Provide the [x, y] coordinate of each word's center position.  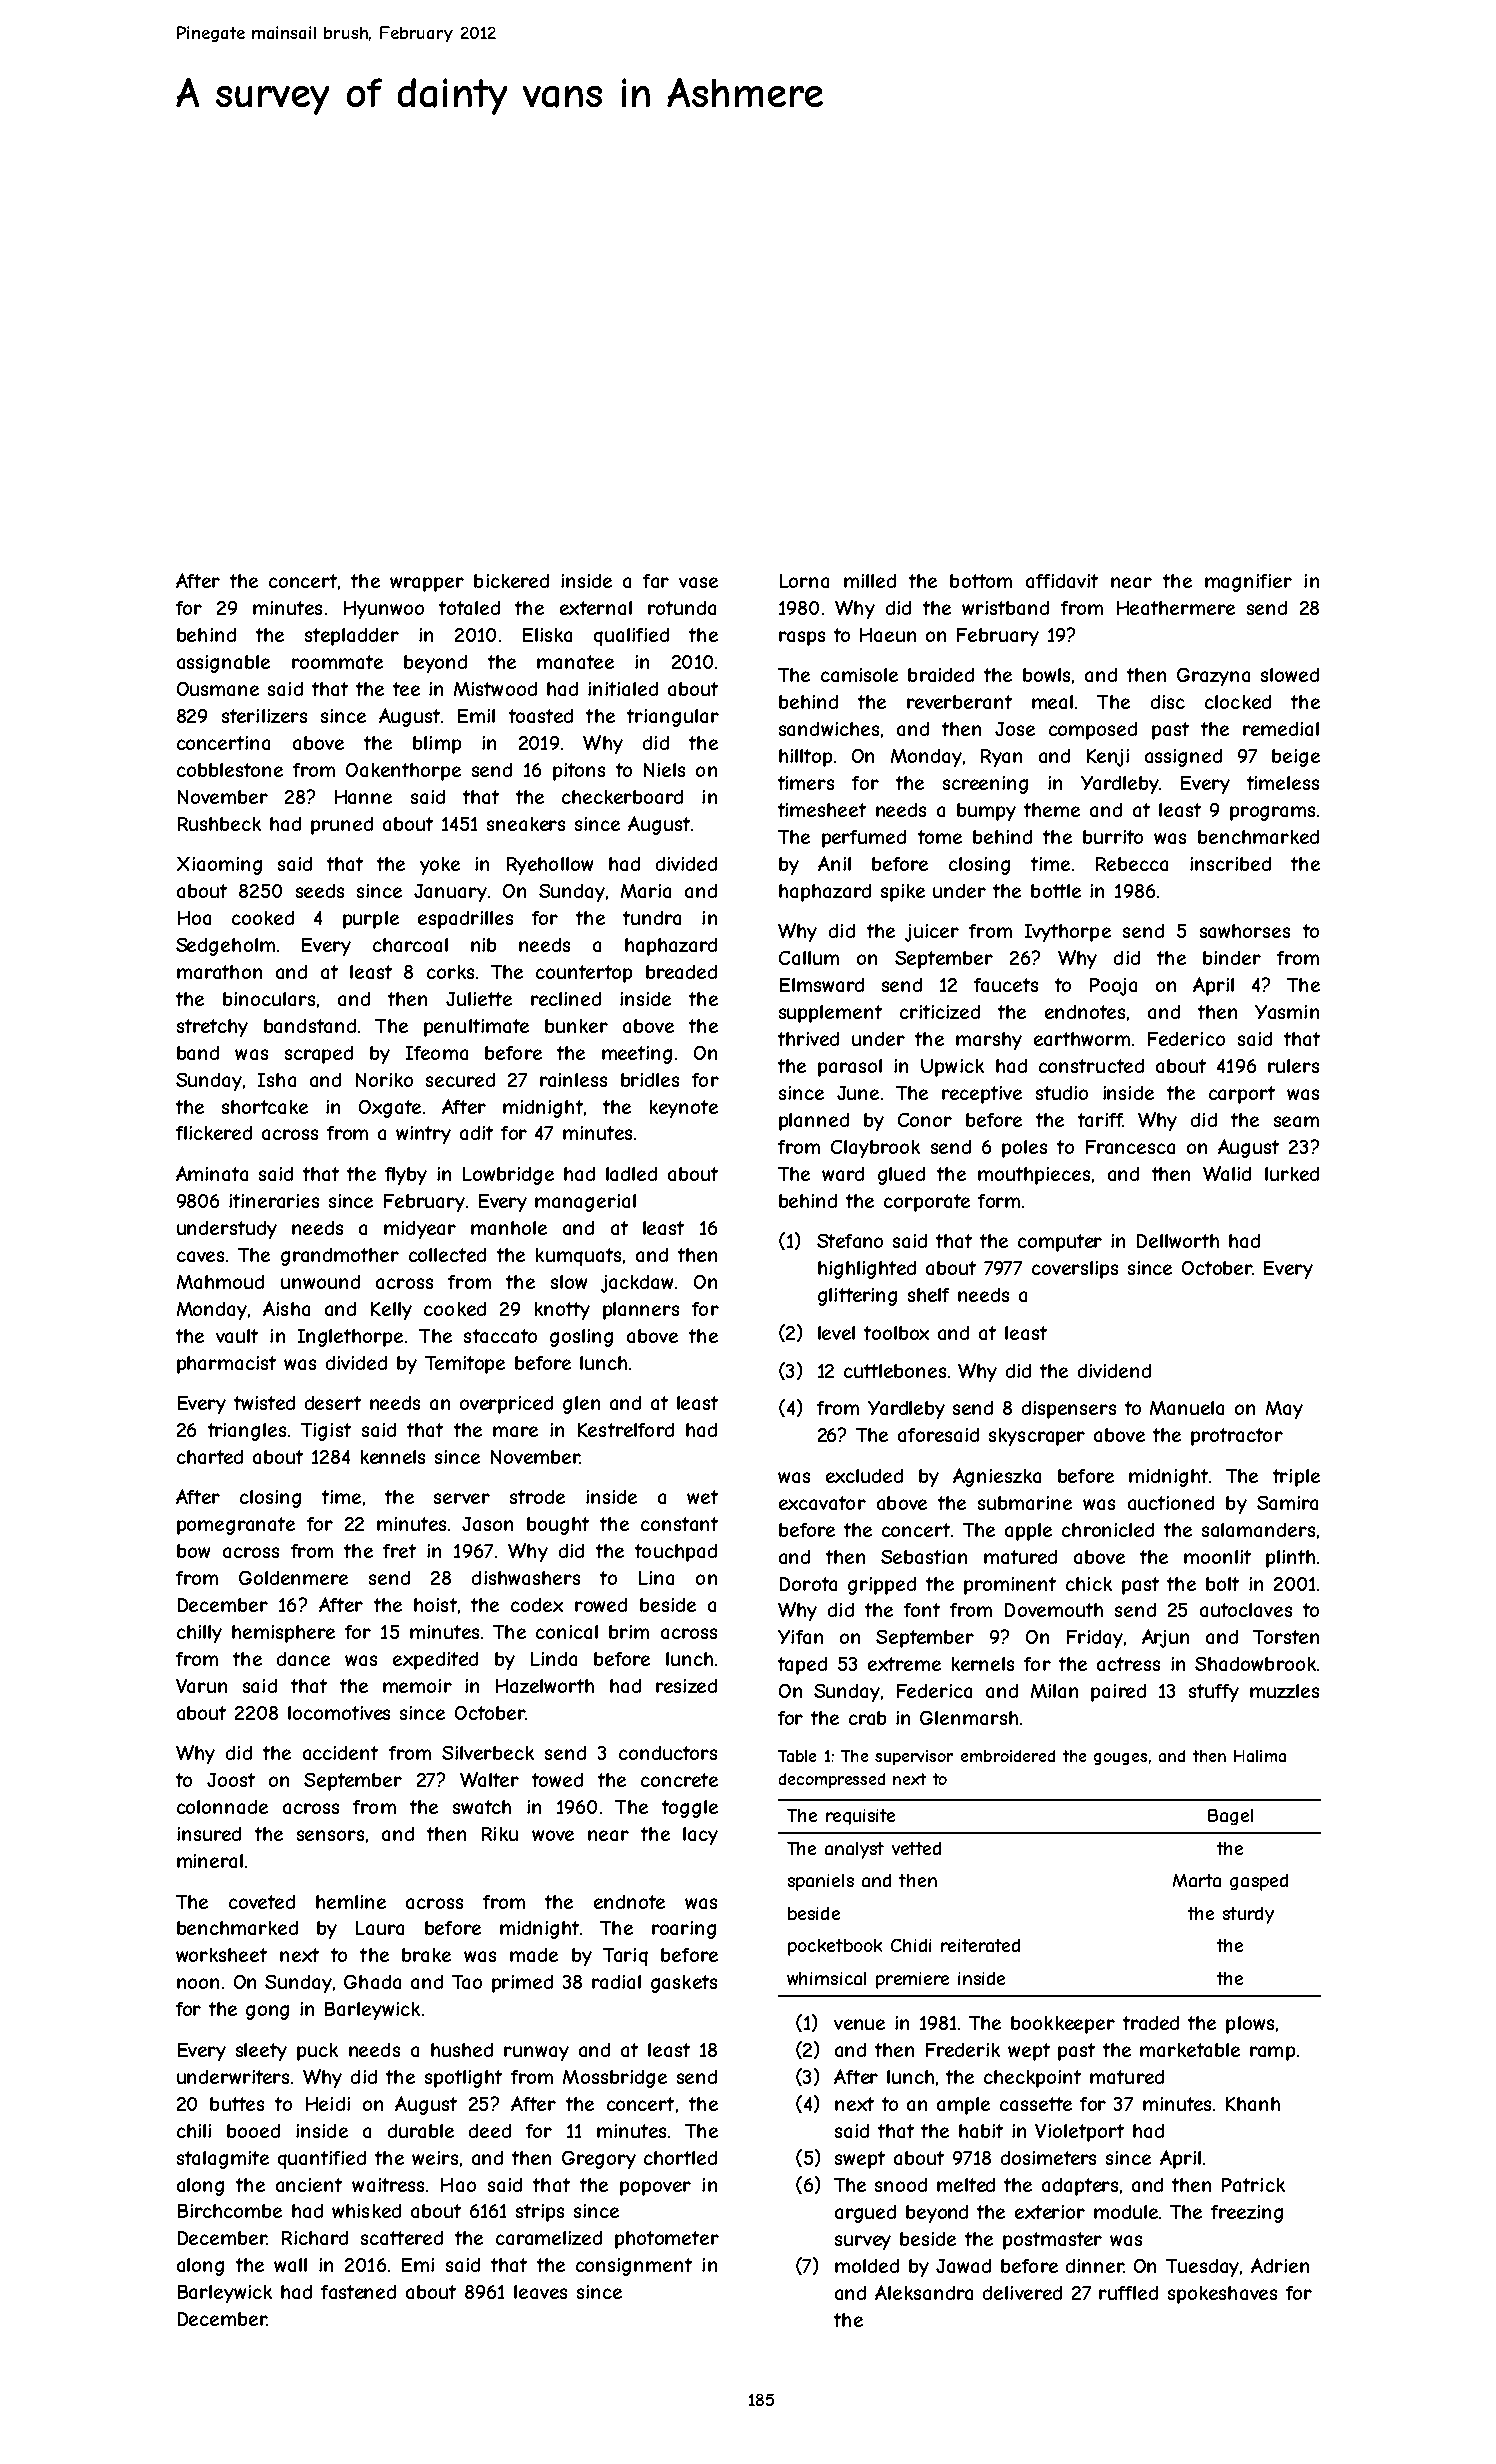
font [922, 1610]
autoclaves [1246, 1610]
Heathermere [1176, 608]
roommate [337, 662]
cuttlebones [895, 1371]
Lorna [804, 581]
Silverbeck [488, 1753]
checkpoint [1032, 2079]
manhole [509, 1228]
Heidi [328, 2104]
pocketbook [835, 1947]
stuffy [1214, 1693]
